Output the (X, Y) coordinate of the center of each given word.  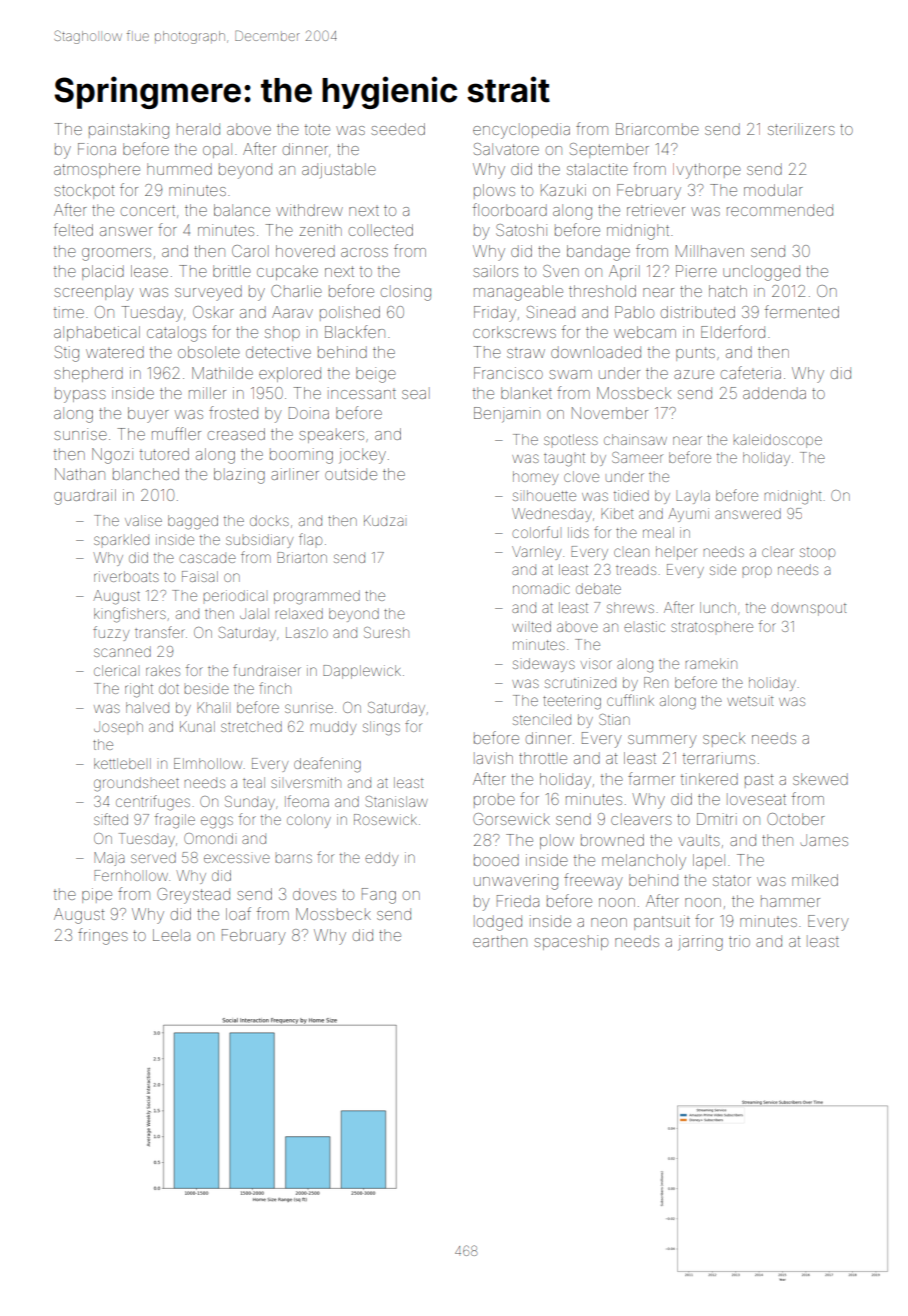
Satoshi (521, 230)
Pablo (634, 312)
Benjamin (507, 415)
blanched (146, 474)
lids (578, 532)
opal (217, 150)
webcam (645, 332)
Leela (171, 935)
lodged (498, 923)
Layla (693, 497)
